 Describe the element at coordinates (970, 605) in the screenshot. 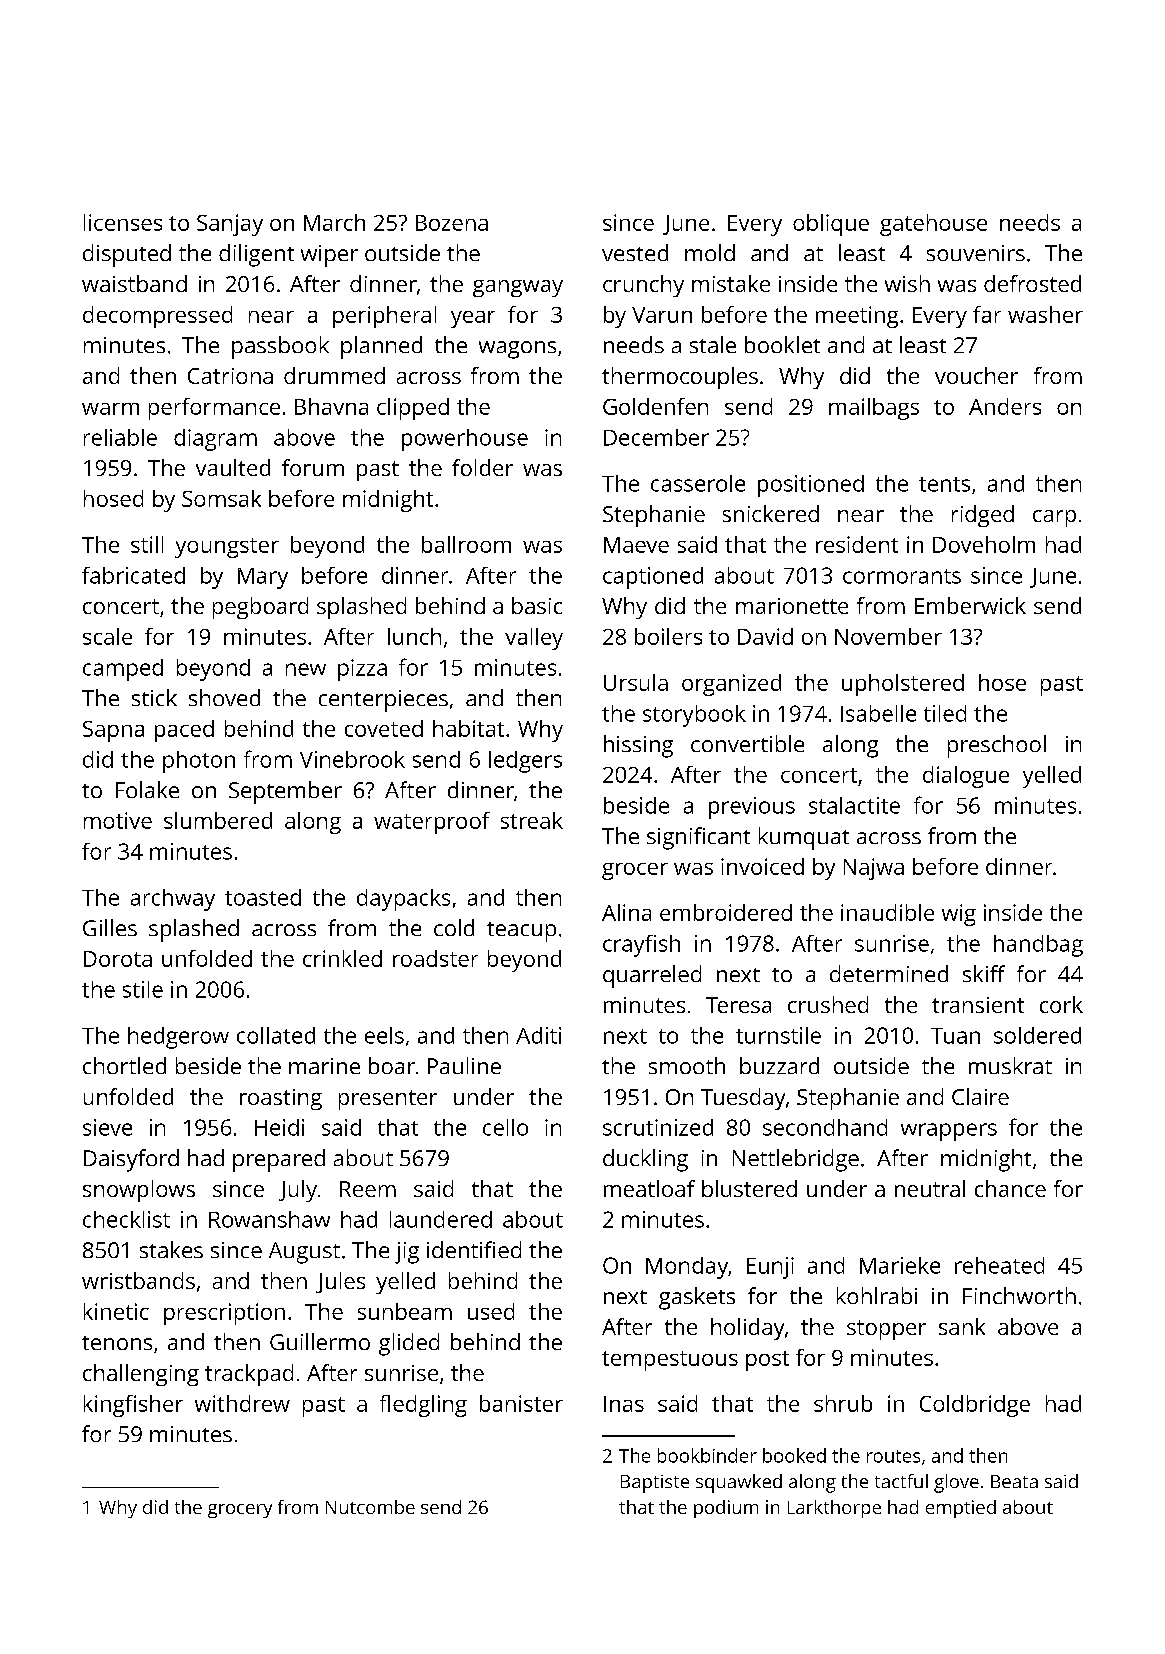

I see `Emberwick` at that location.
